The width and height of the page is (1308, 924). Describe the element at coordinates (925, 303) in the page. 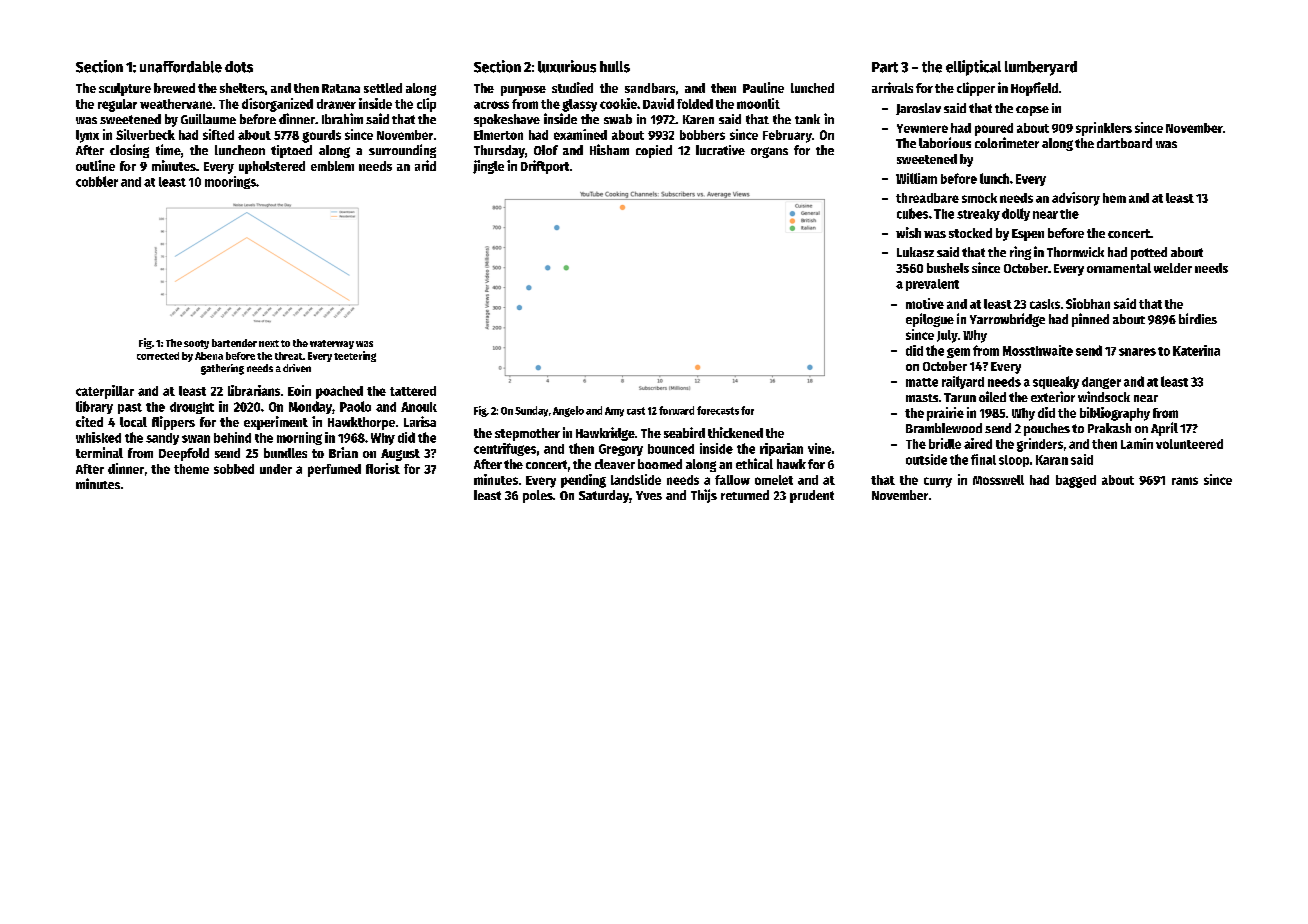

I see `motive` at that location.
